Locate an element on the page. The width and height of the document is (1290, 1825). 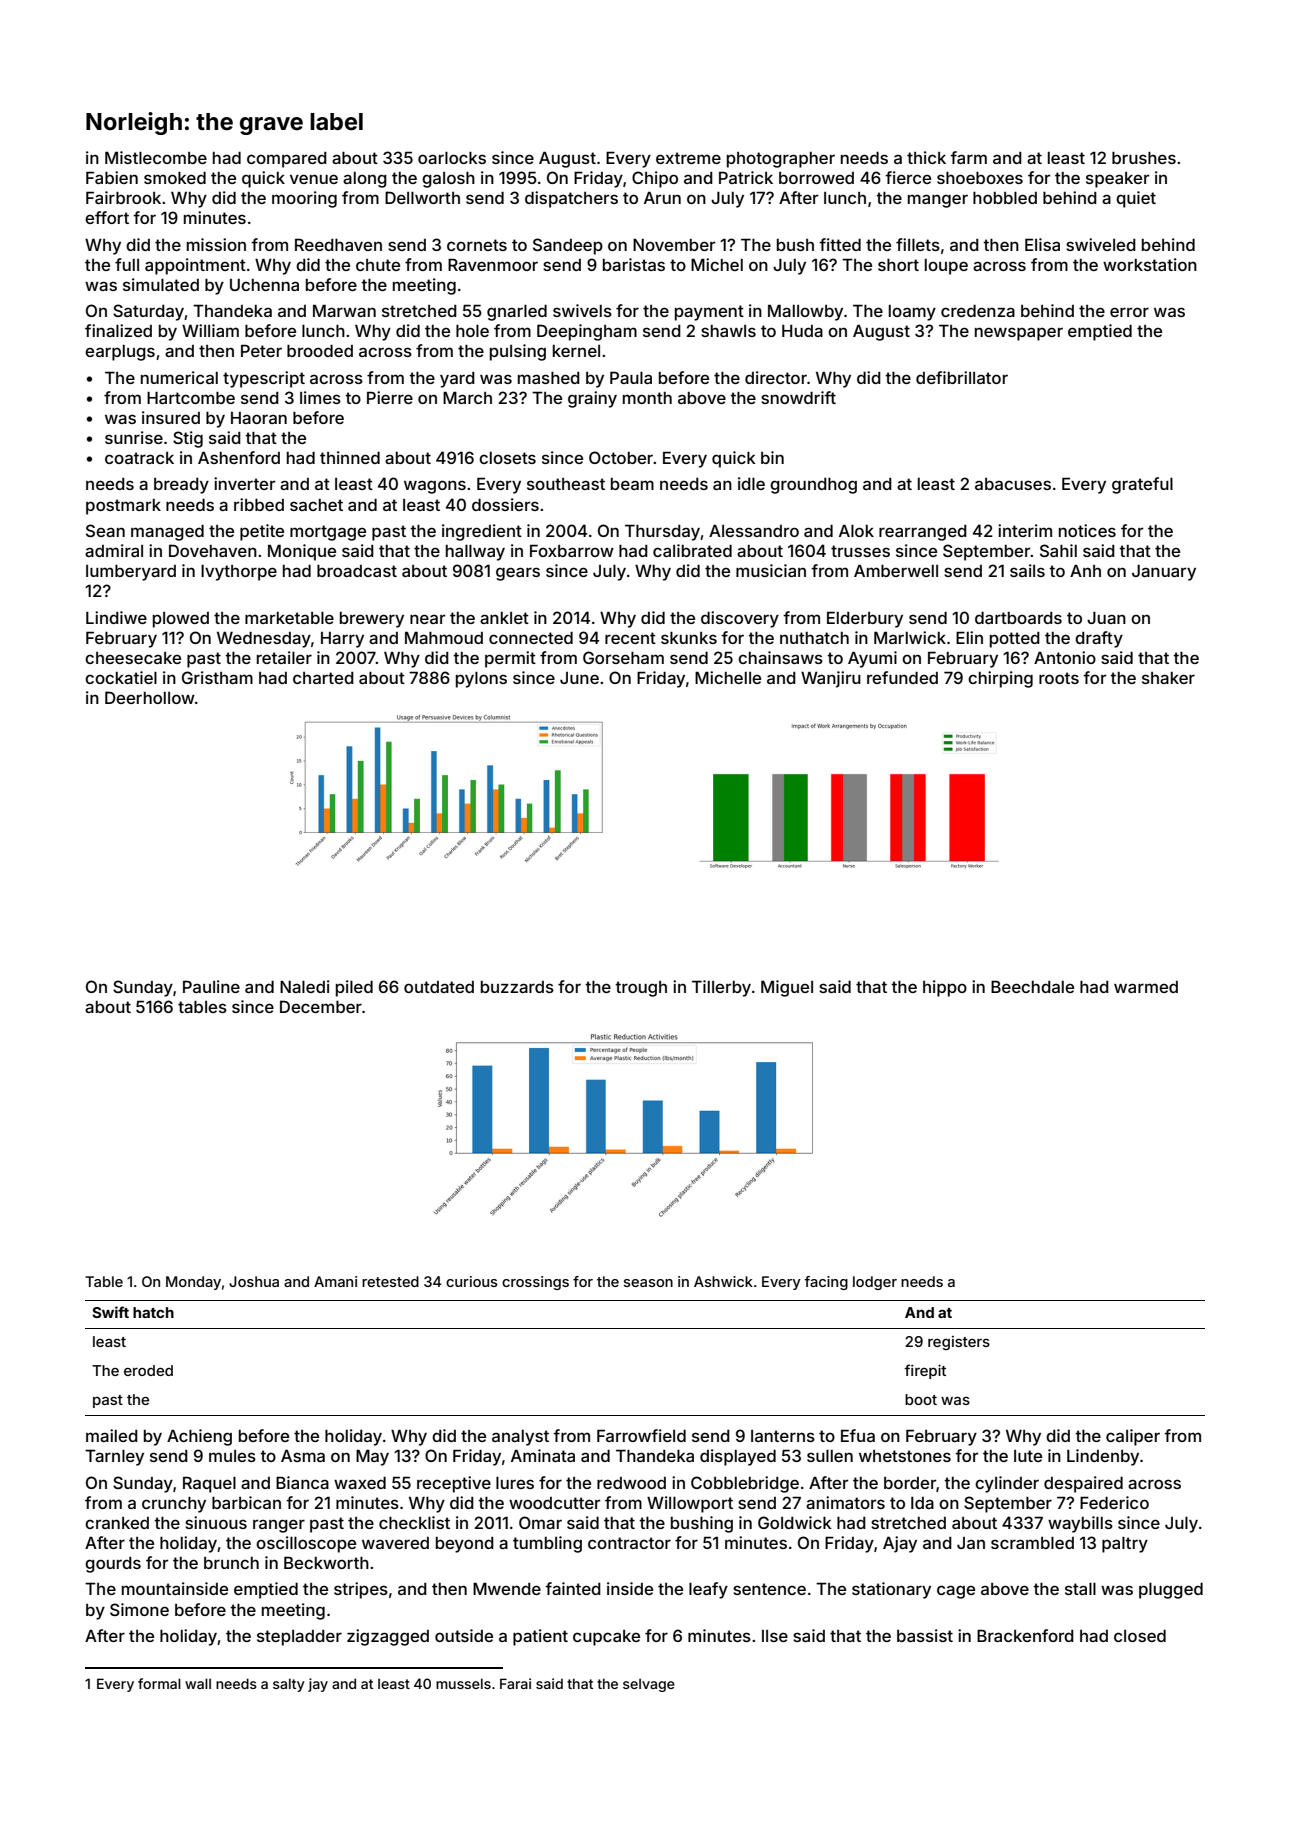
along is located at coordinates (365, 180).
